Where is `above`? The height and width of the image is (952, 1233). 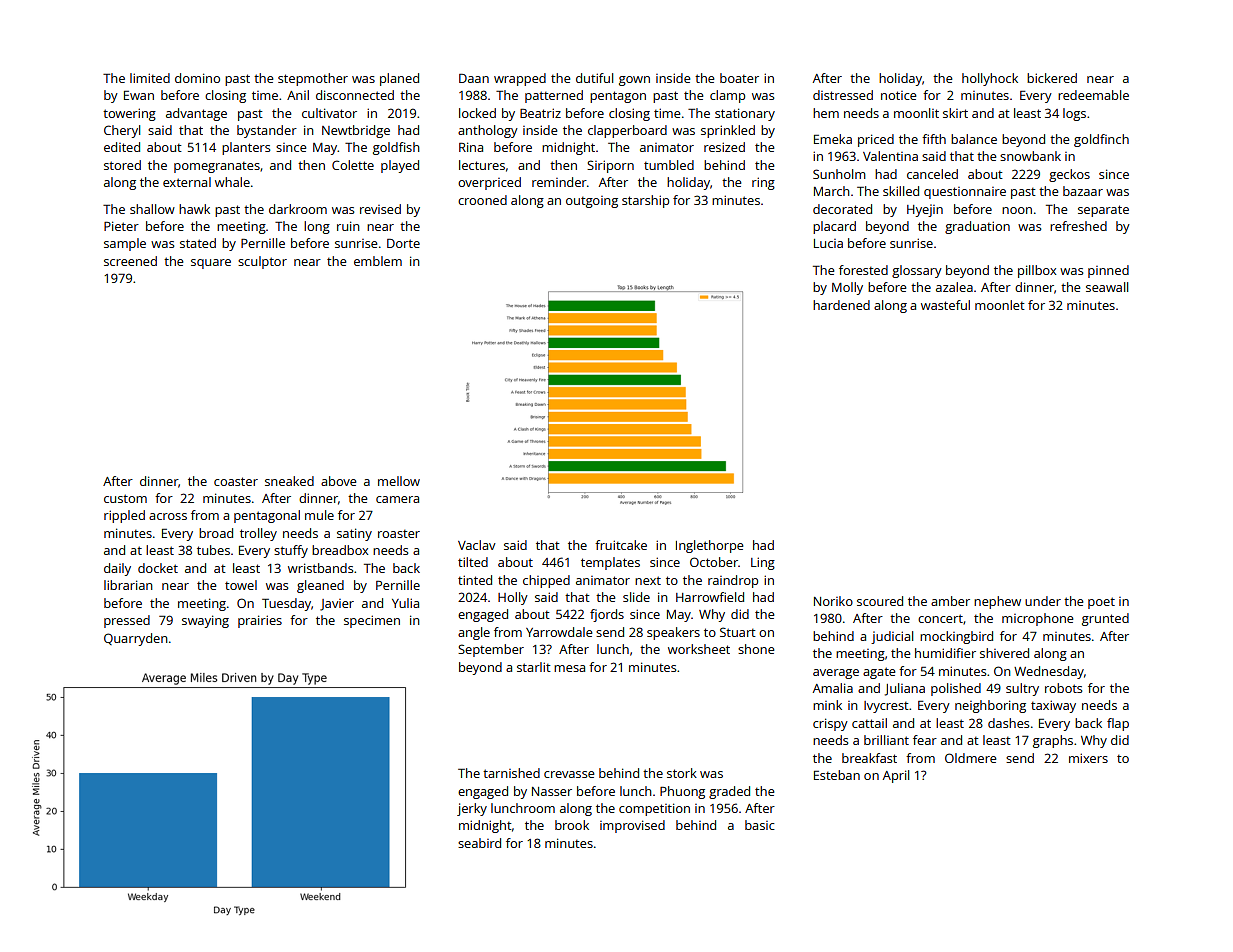 above is located at coordinates (338, 481).
